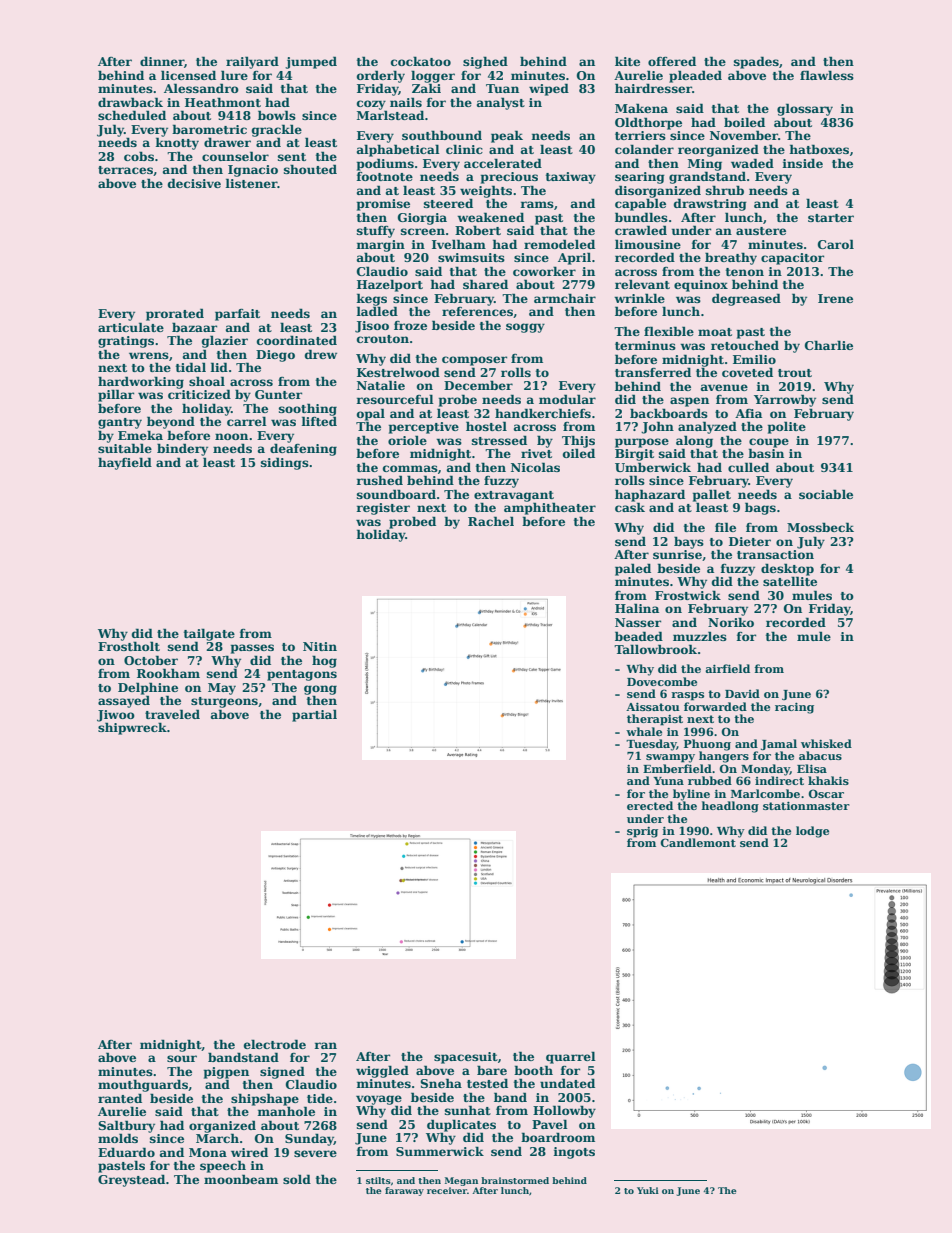 The width and height of the document is (952, 1233). What do you see at coordinates (627, 61) in the document?
I see `kite` at bounding box center [627, 61].
